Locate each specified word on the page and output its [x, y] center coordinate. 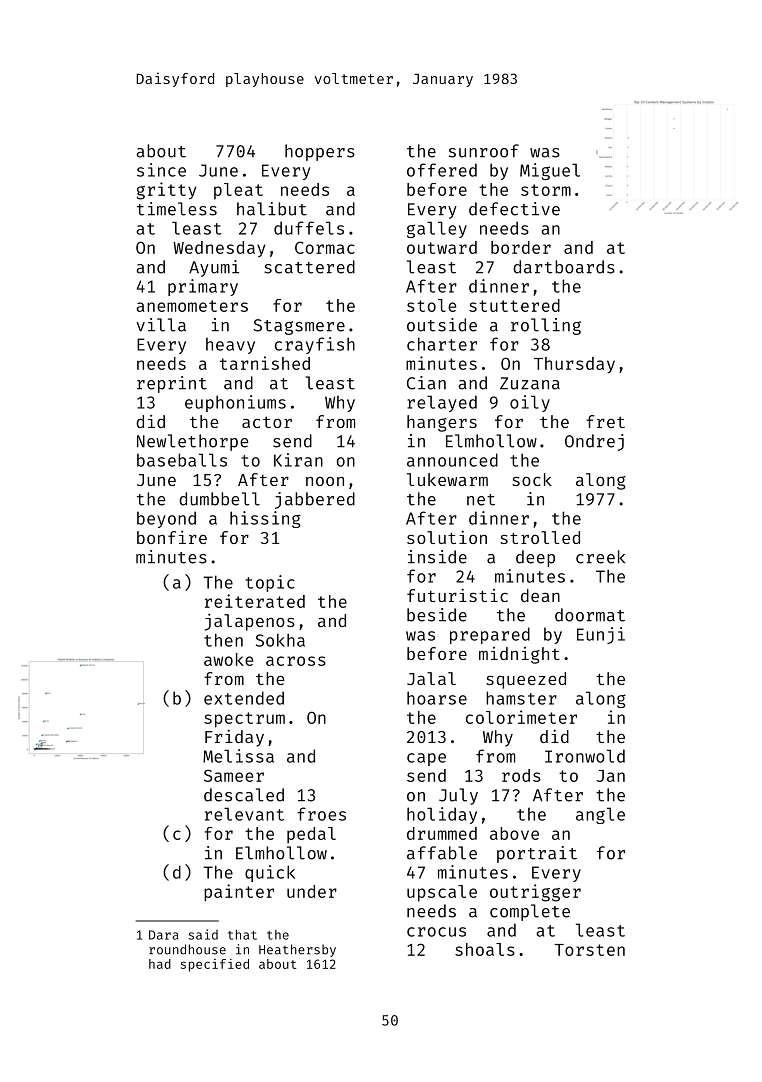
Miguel [550, 171]
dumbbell [219, 499]
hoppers [320, 152]
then [223, 640]
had [160, 964]
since [161, 170]
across [296, 661]
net [481, 500]
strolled [540, 537]
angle [600, 815]
